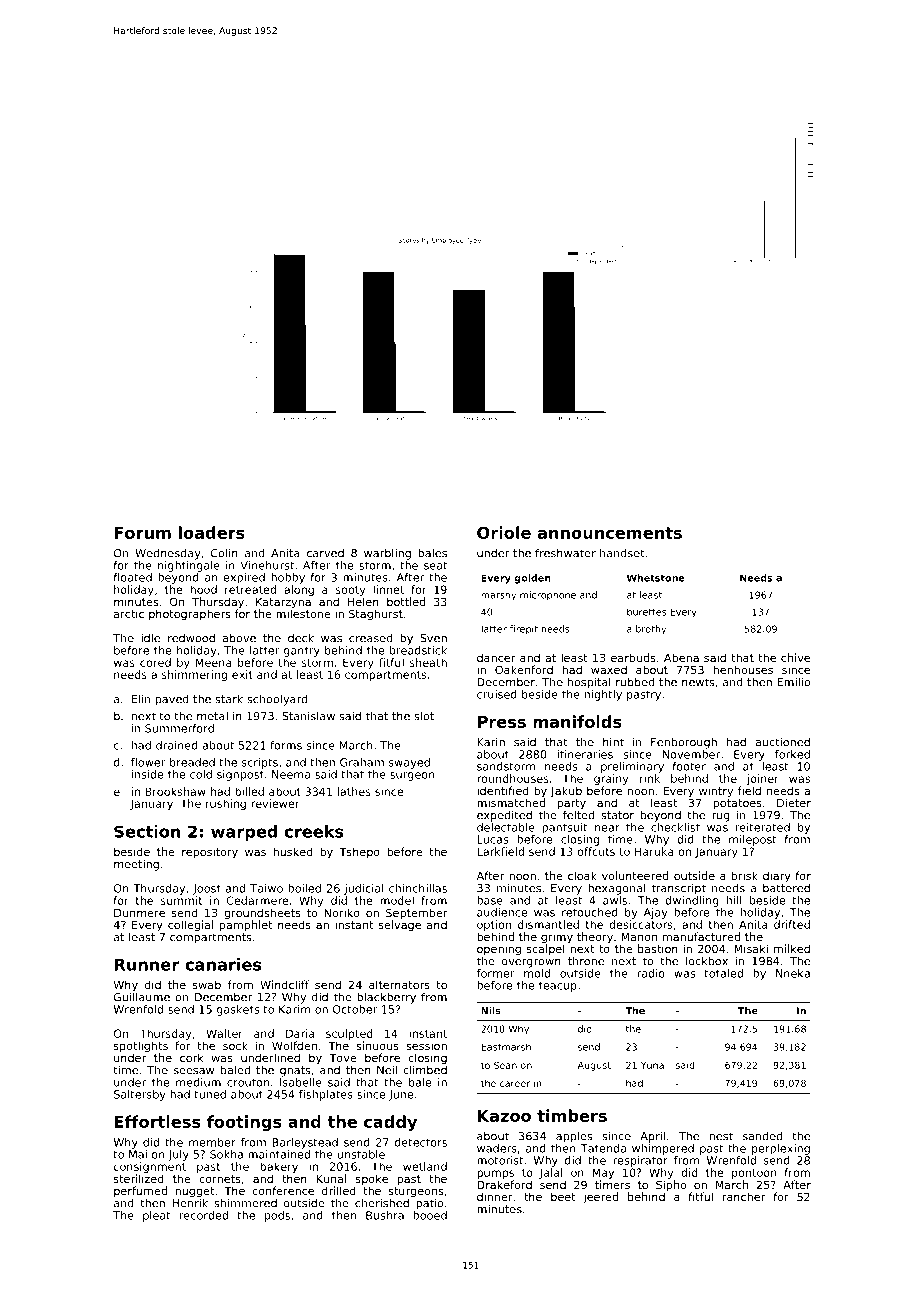 Image resolution: width=924 pixels, height=1308 pixels. What do you see at coordinates (288, 578) in the screenshot?
I see `hobby` at bounding box center [288, 578].
